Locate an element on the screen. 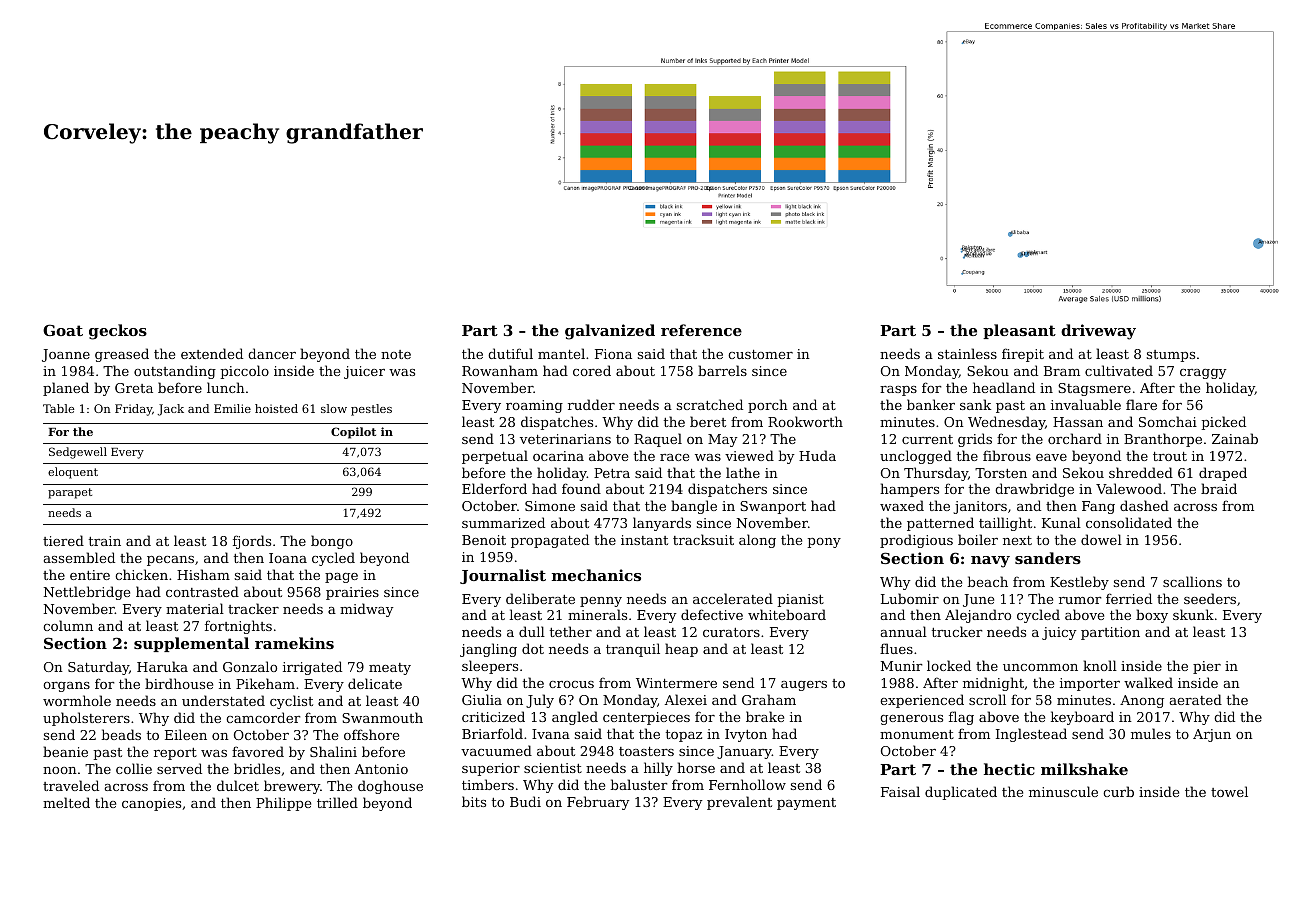 Image resolution: width=1308 pixels, height=924 pixels. summarized is located at coordinates (503, 522).
